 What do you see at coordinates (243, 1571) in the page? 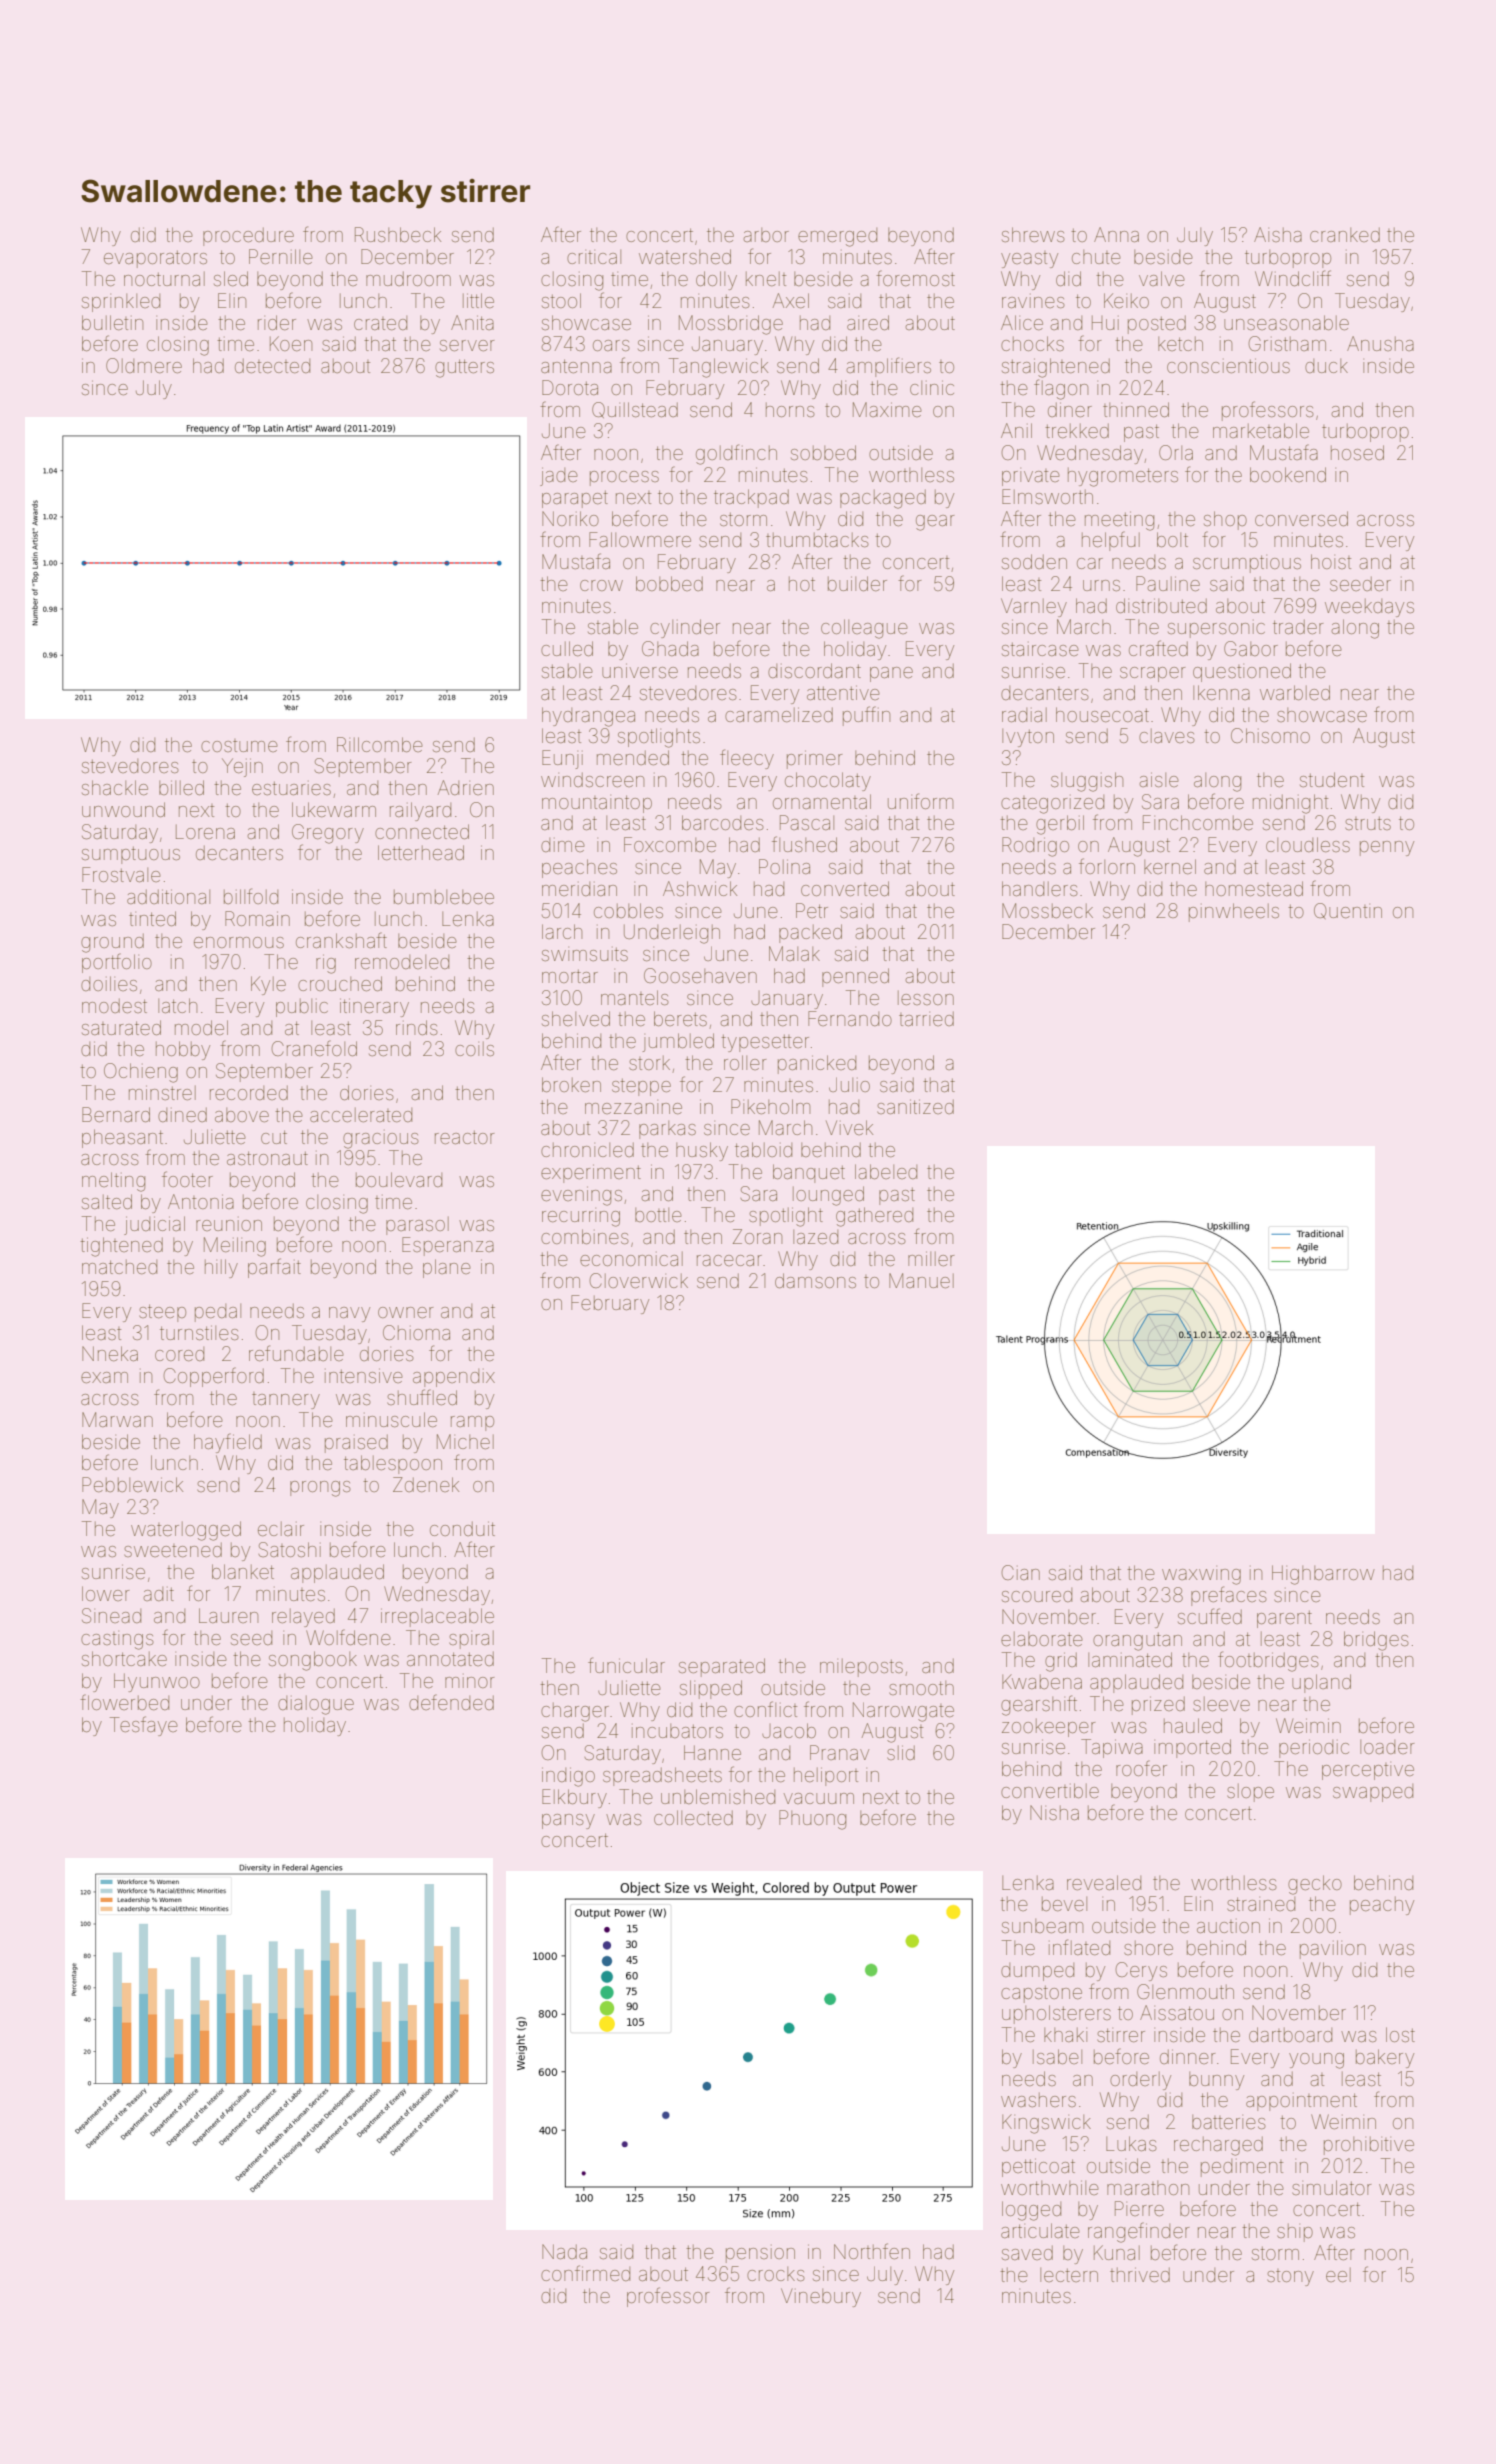
I see `blanket` at bounding box center [243, 1571].
